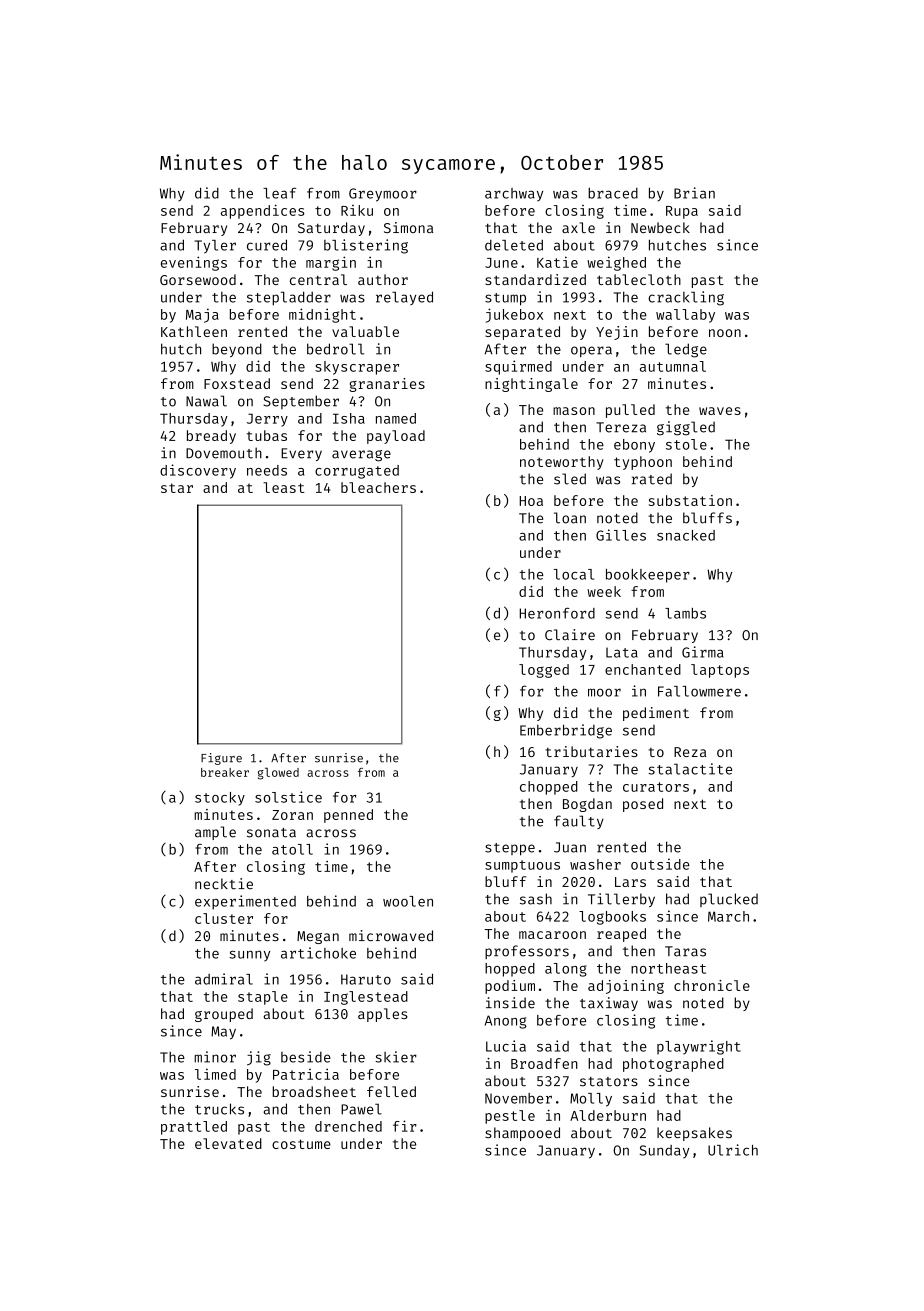 This screenshot has height=1311, width=924. I want to click on prattled, so click(194, 1128).
